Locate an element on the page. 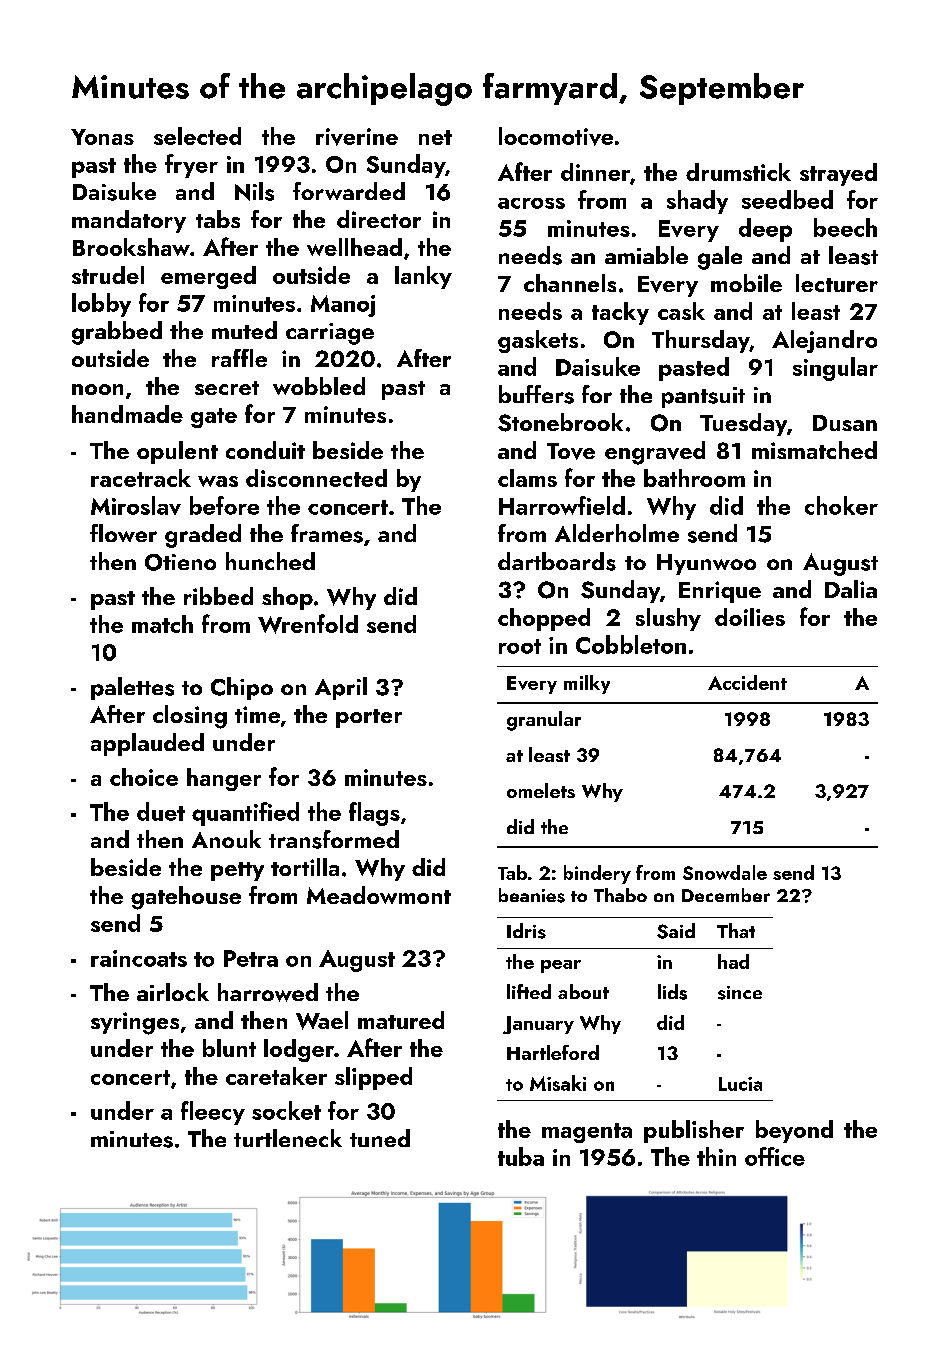 The height and width of the page is (1346, 949). Accident is located at coordinates (747, 682).
